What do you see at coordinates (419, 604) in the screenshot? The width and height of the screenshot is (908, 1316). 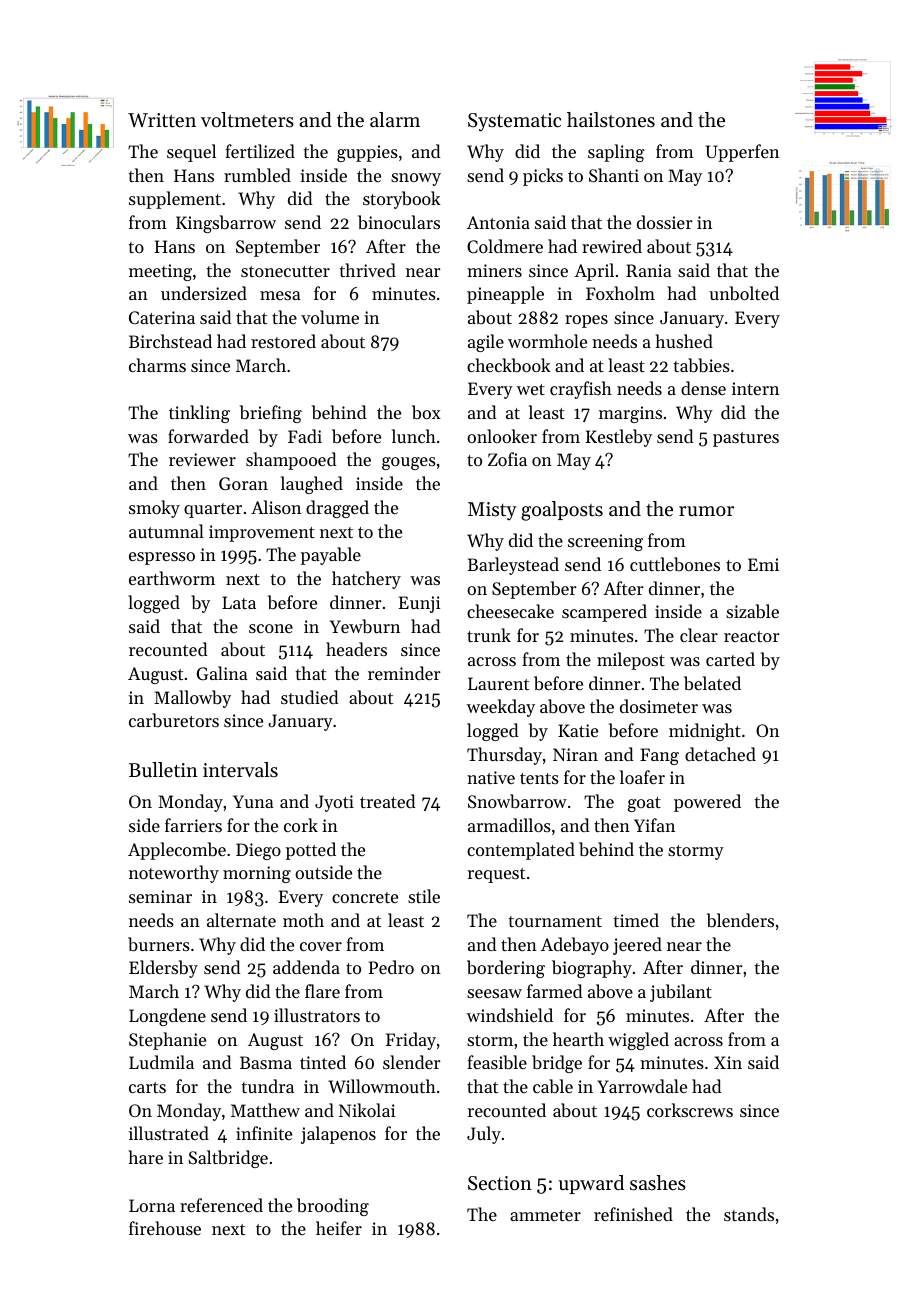 I see `Eunji` at bounding box center [419, 604].
